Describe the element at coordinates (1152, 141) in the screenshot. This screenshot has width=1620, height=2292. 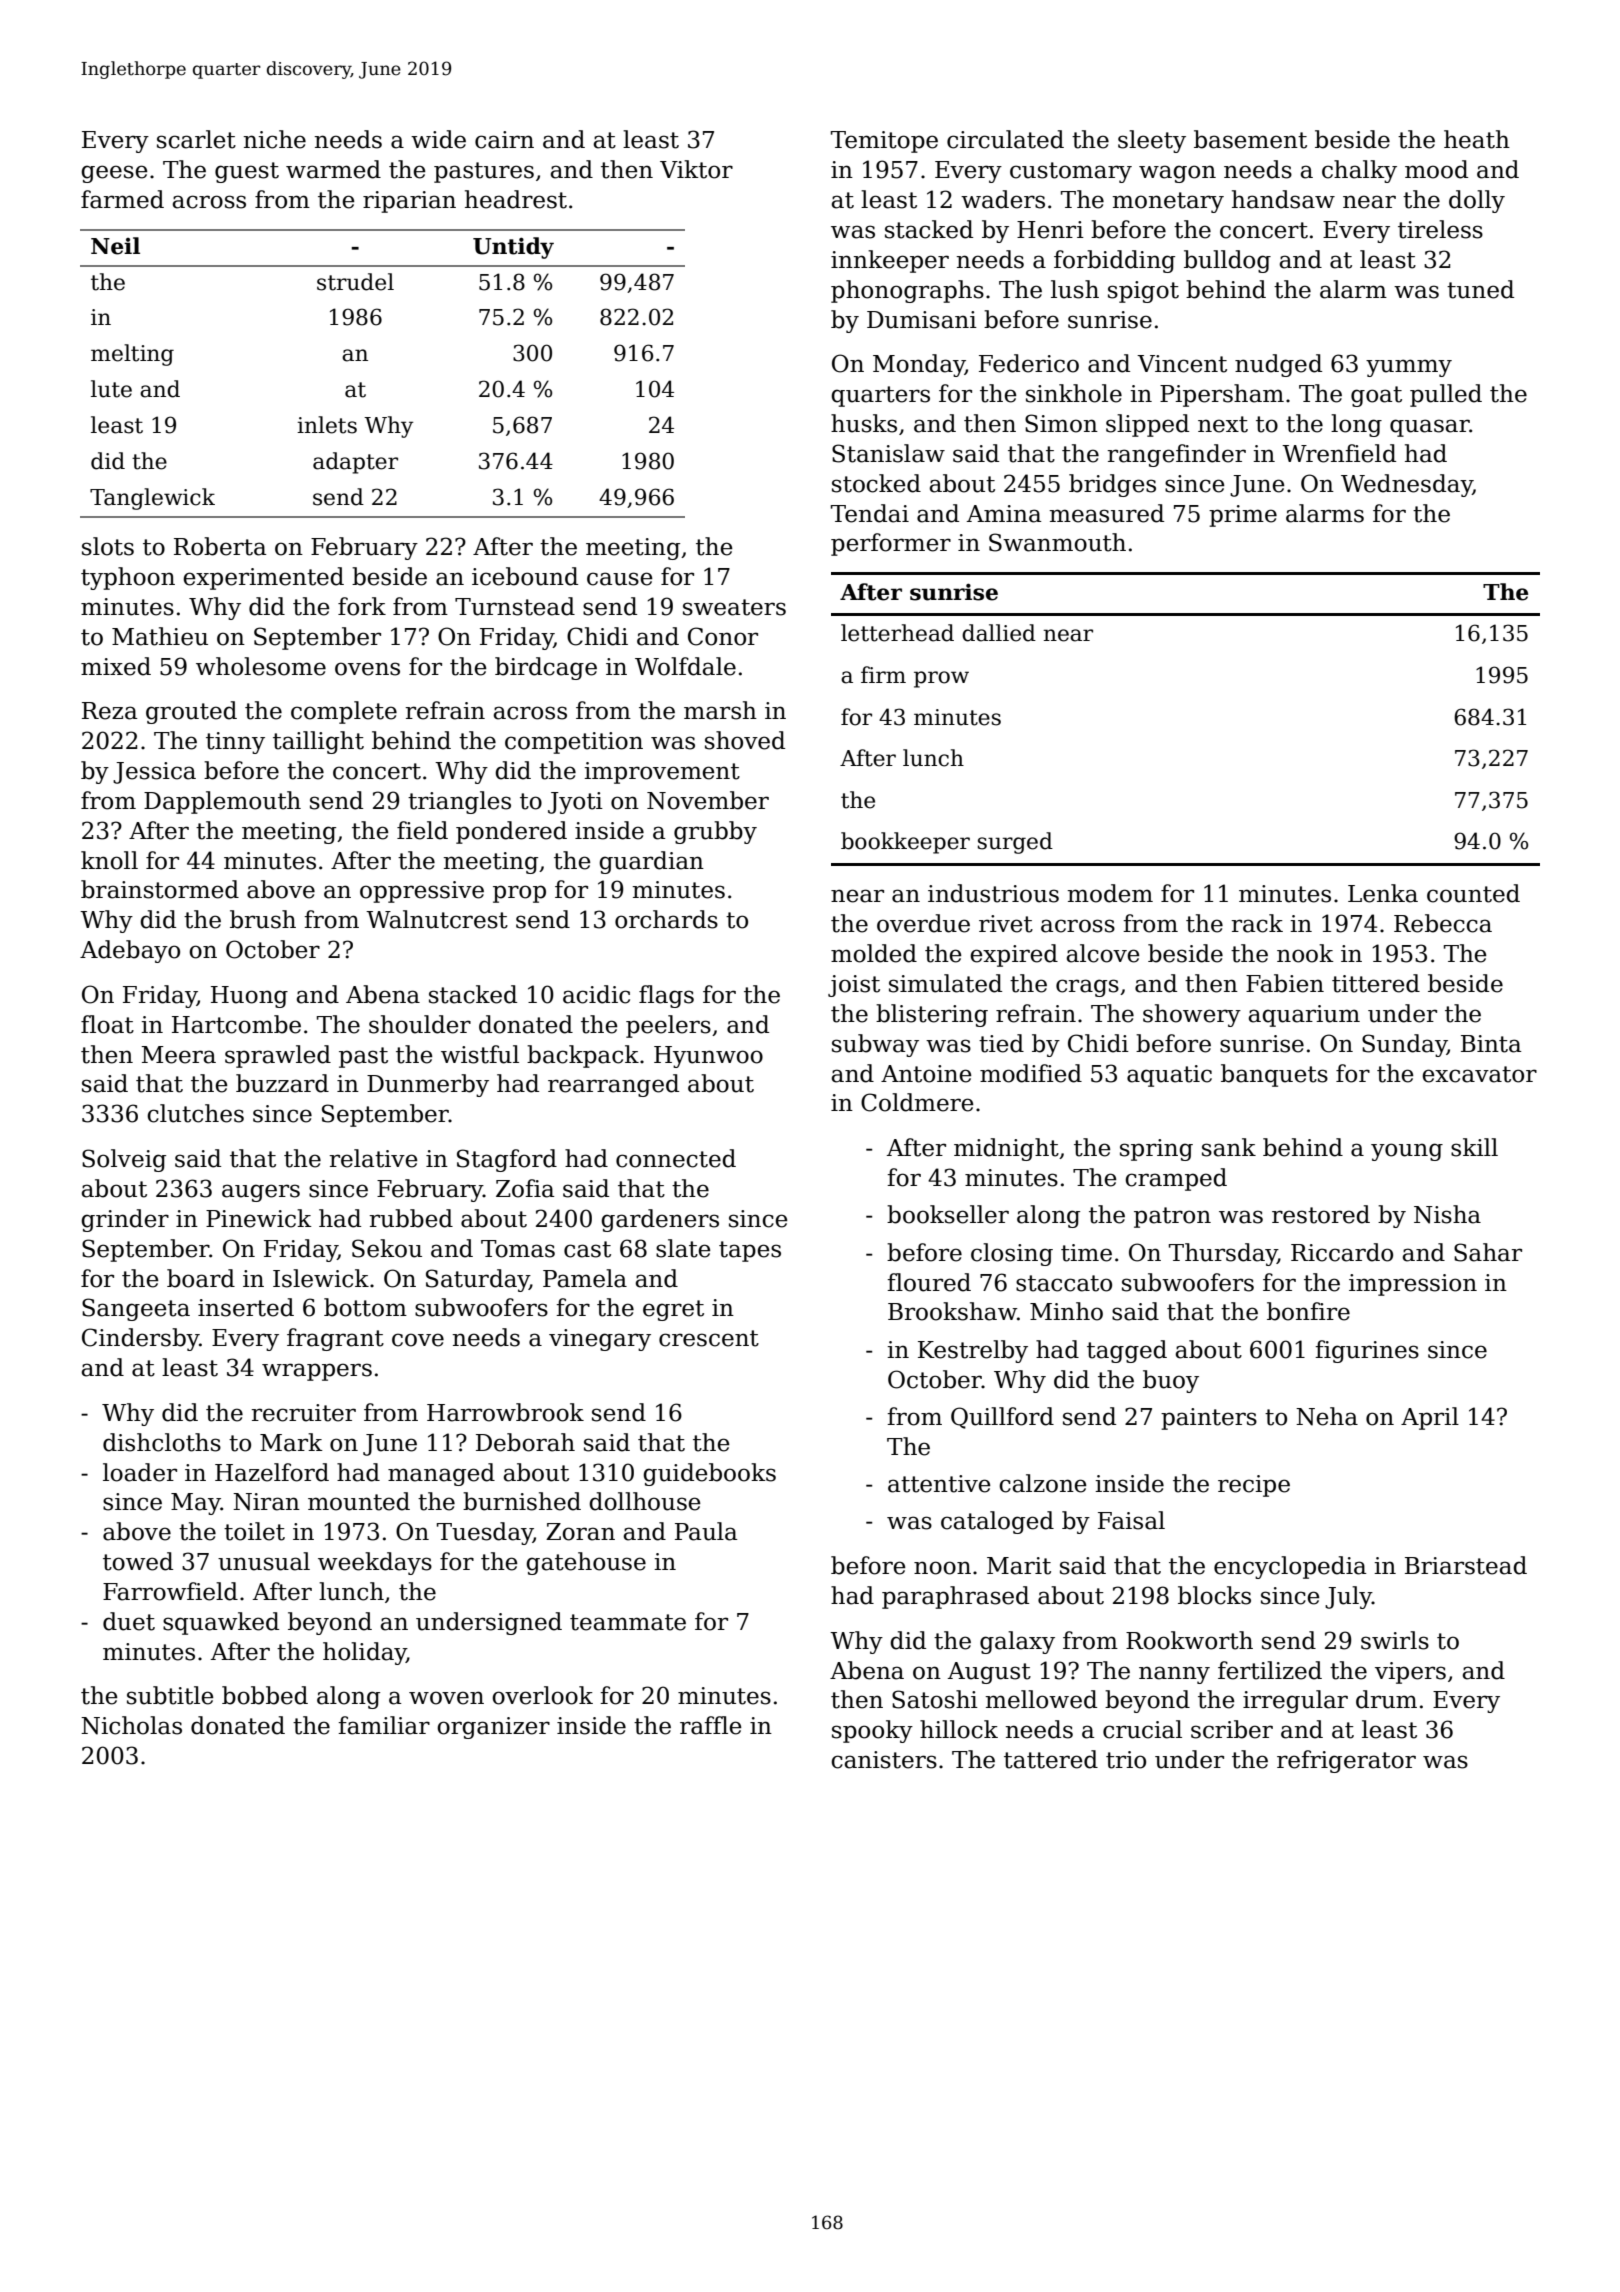
I see `sleety` at that location.
